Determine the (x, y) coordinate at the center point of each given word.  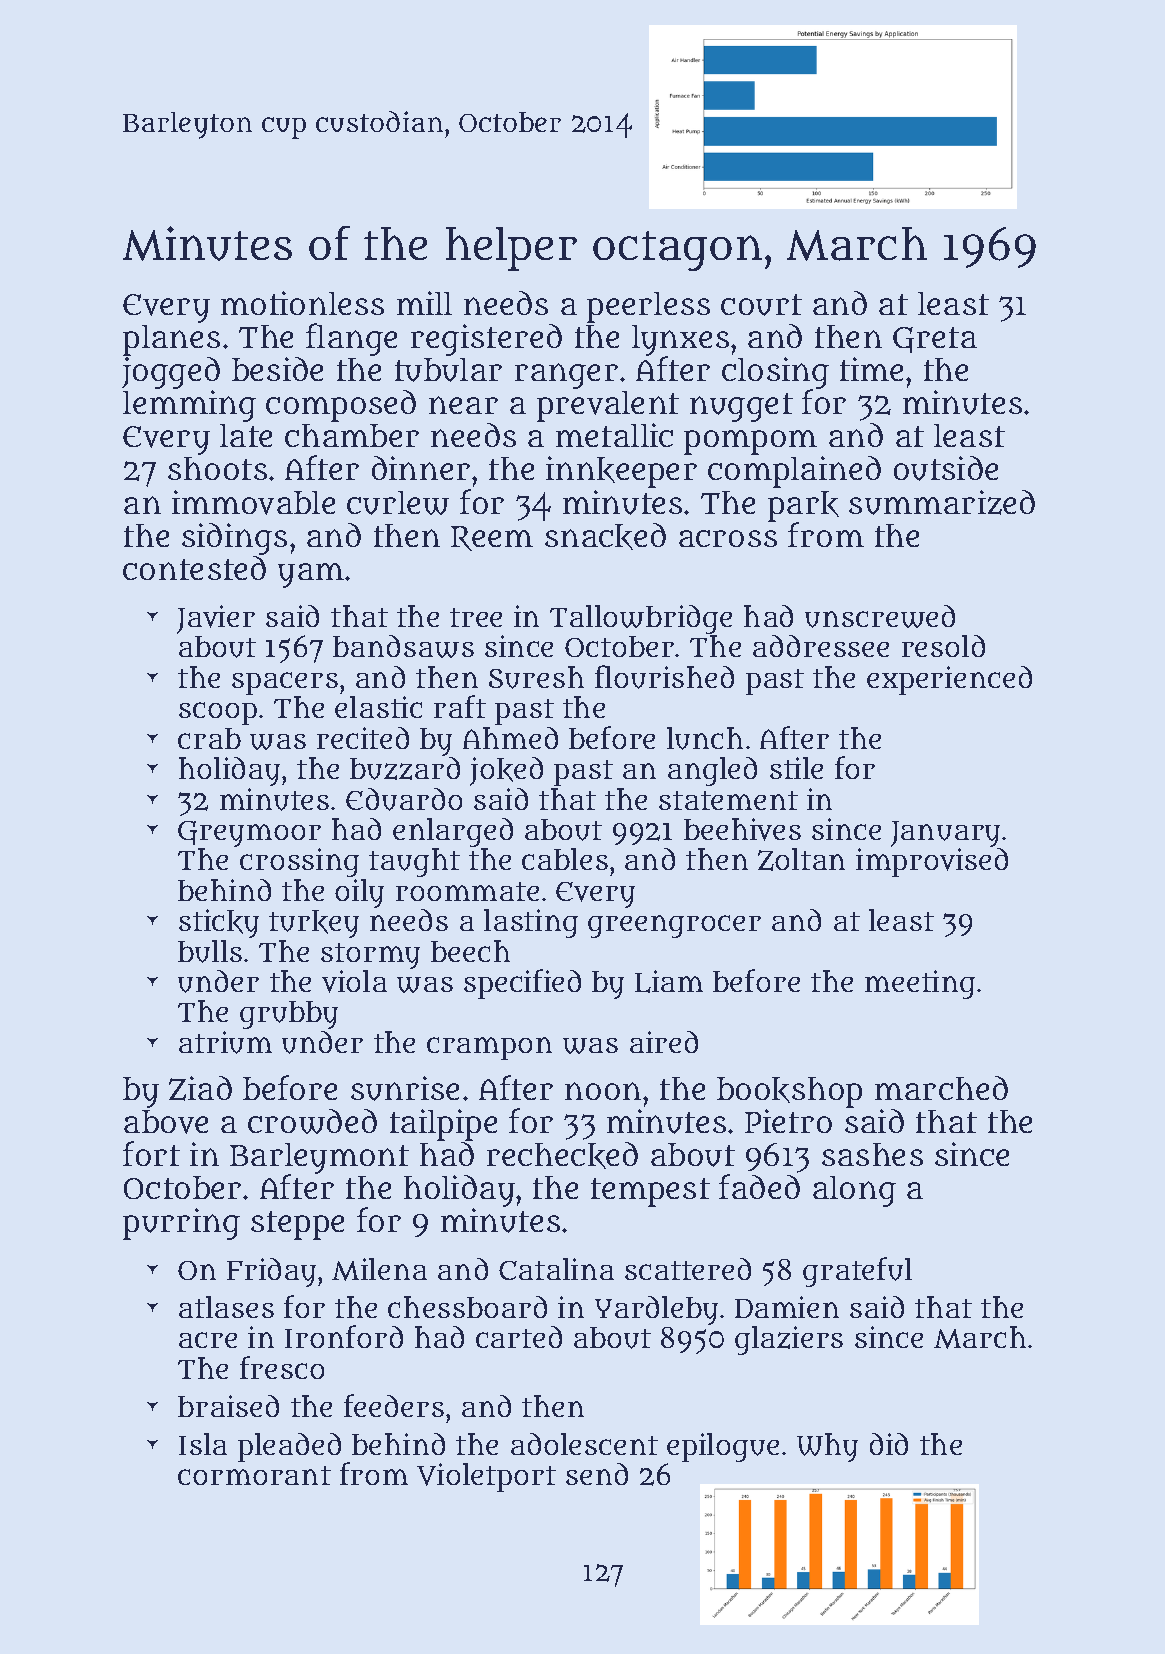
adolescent (584, 1444)
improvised (932, 862)
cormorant (254, 1475)
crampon (489, 1048)
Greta (935, 340)
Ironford (344, 1336)
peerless (648, 307)
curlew (398, 503)
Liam (669, 981)
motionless (302, 303)
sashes (872, 1154)
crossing (299, 862)
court (761, 305)
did (889, 1444)
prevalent (608, 406)
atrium (225, 1042)
